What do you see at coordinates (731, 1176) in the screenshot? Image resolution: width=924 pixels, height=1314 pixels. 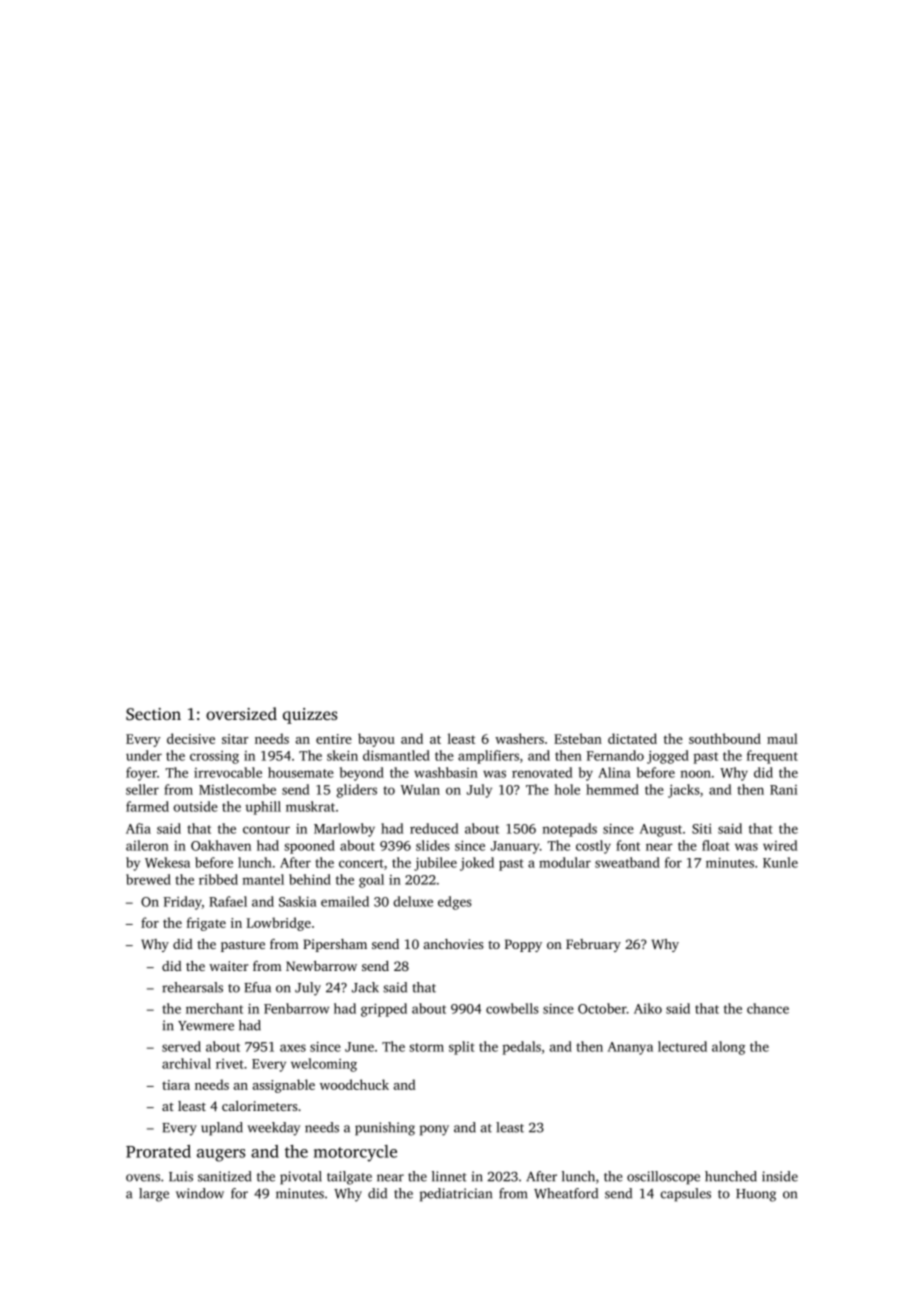 I see `hunched` at bounding box center [731, 1176].
